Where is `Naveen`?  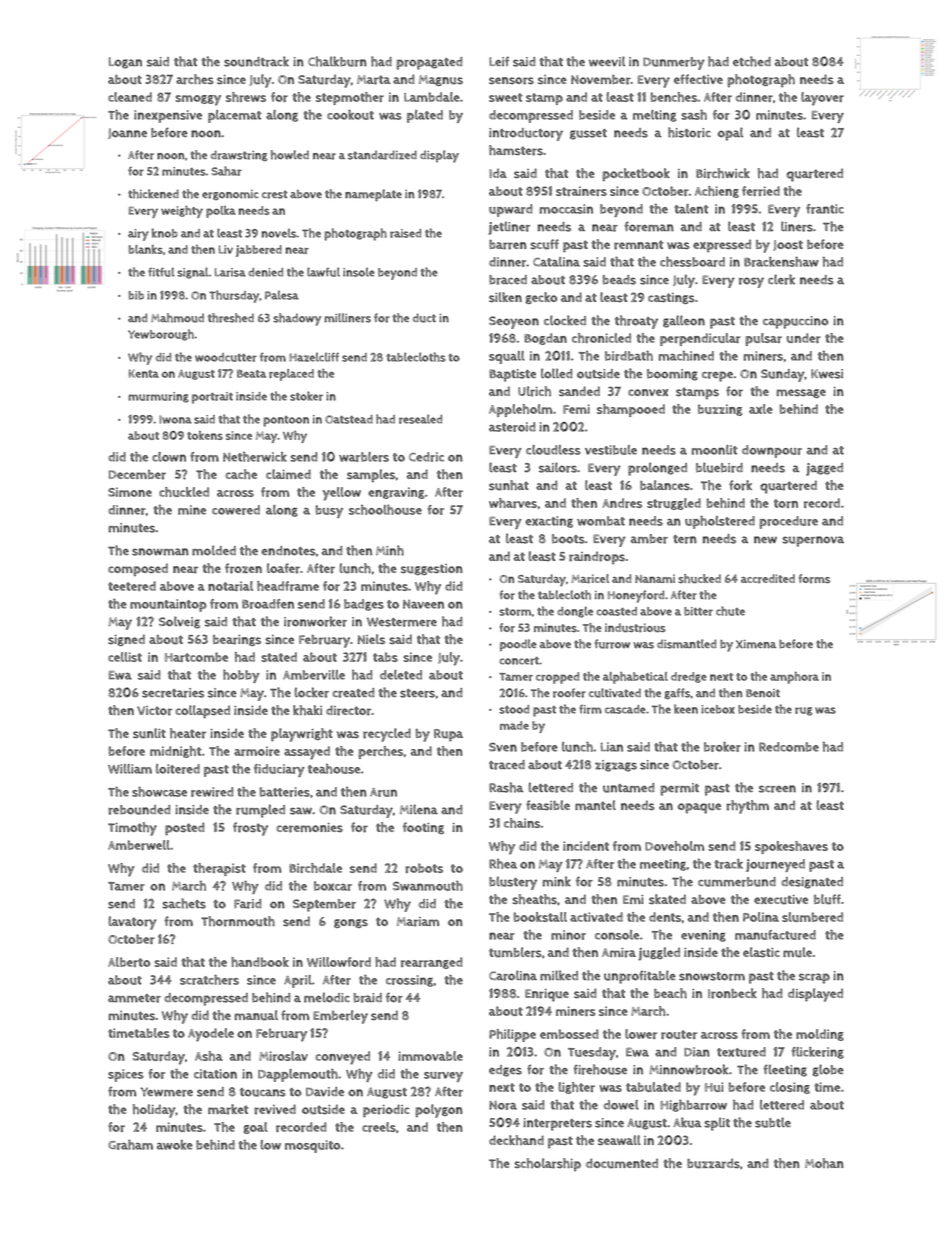
Naveen is located at coordinates (423, 604).
